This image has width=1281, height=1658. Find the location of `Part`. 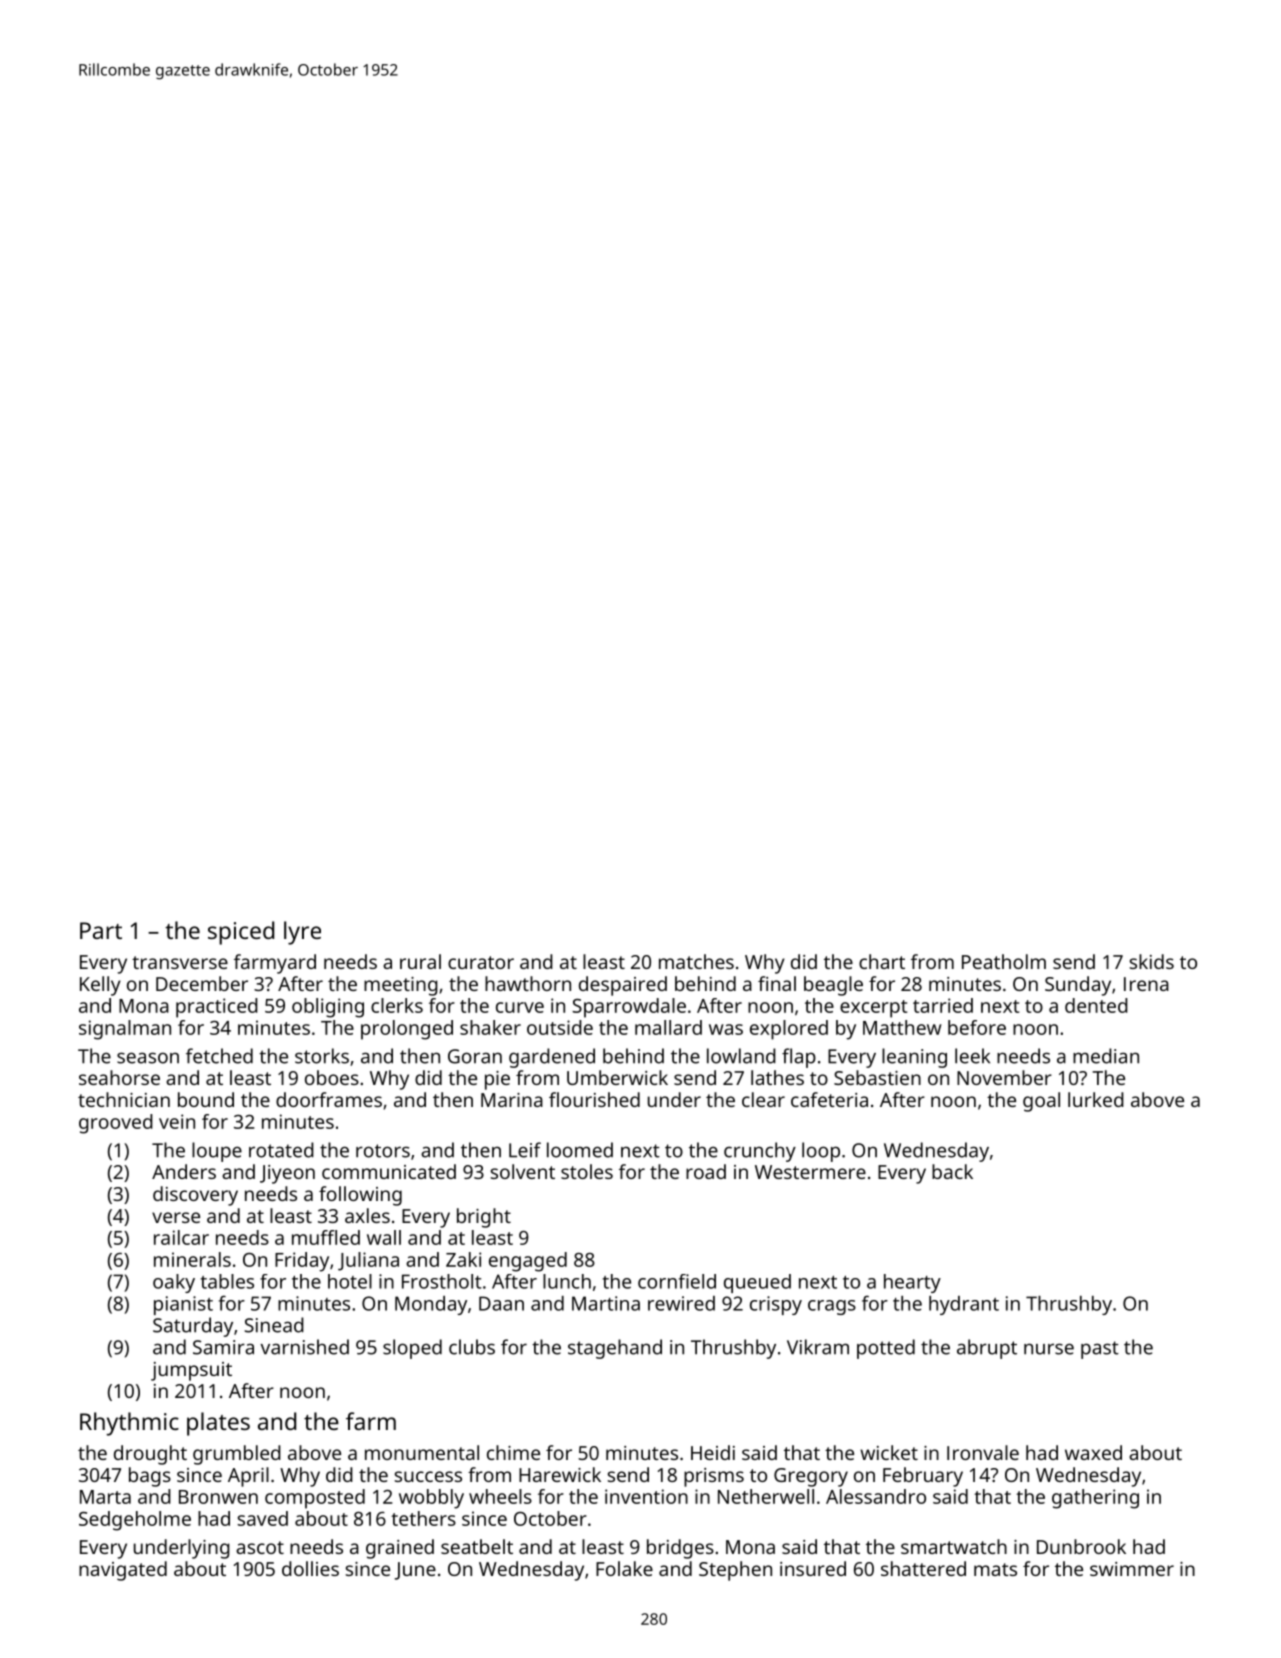

Part is located at coordinates (101, 930).
